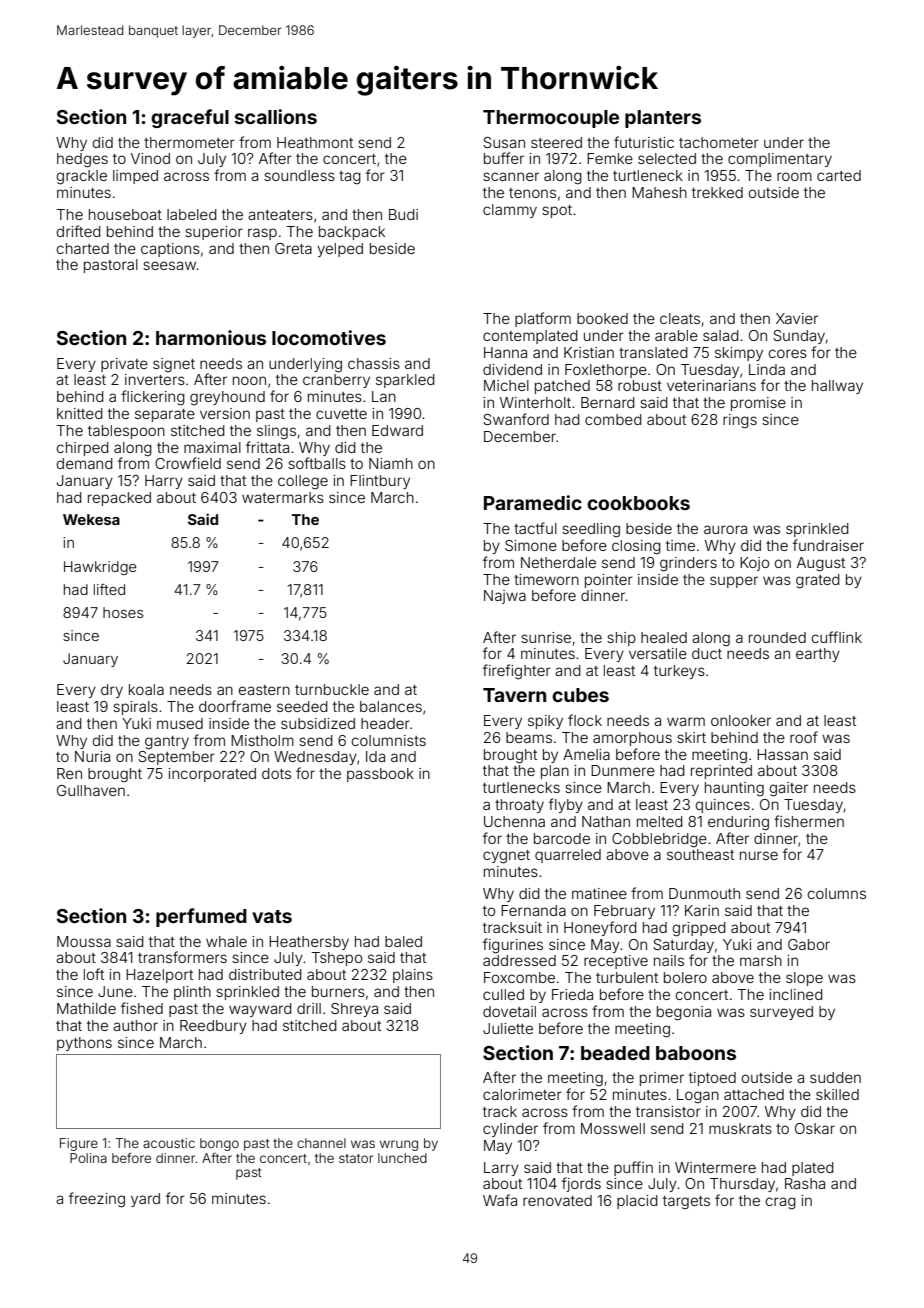 Image resolution: width=924 pixels, height=1308 pixels. What do you see at coordinates (264, 690) in the screenshot?
I see `eastern` at bounding box center [264, 690].
